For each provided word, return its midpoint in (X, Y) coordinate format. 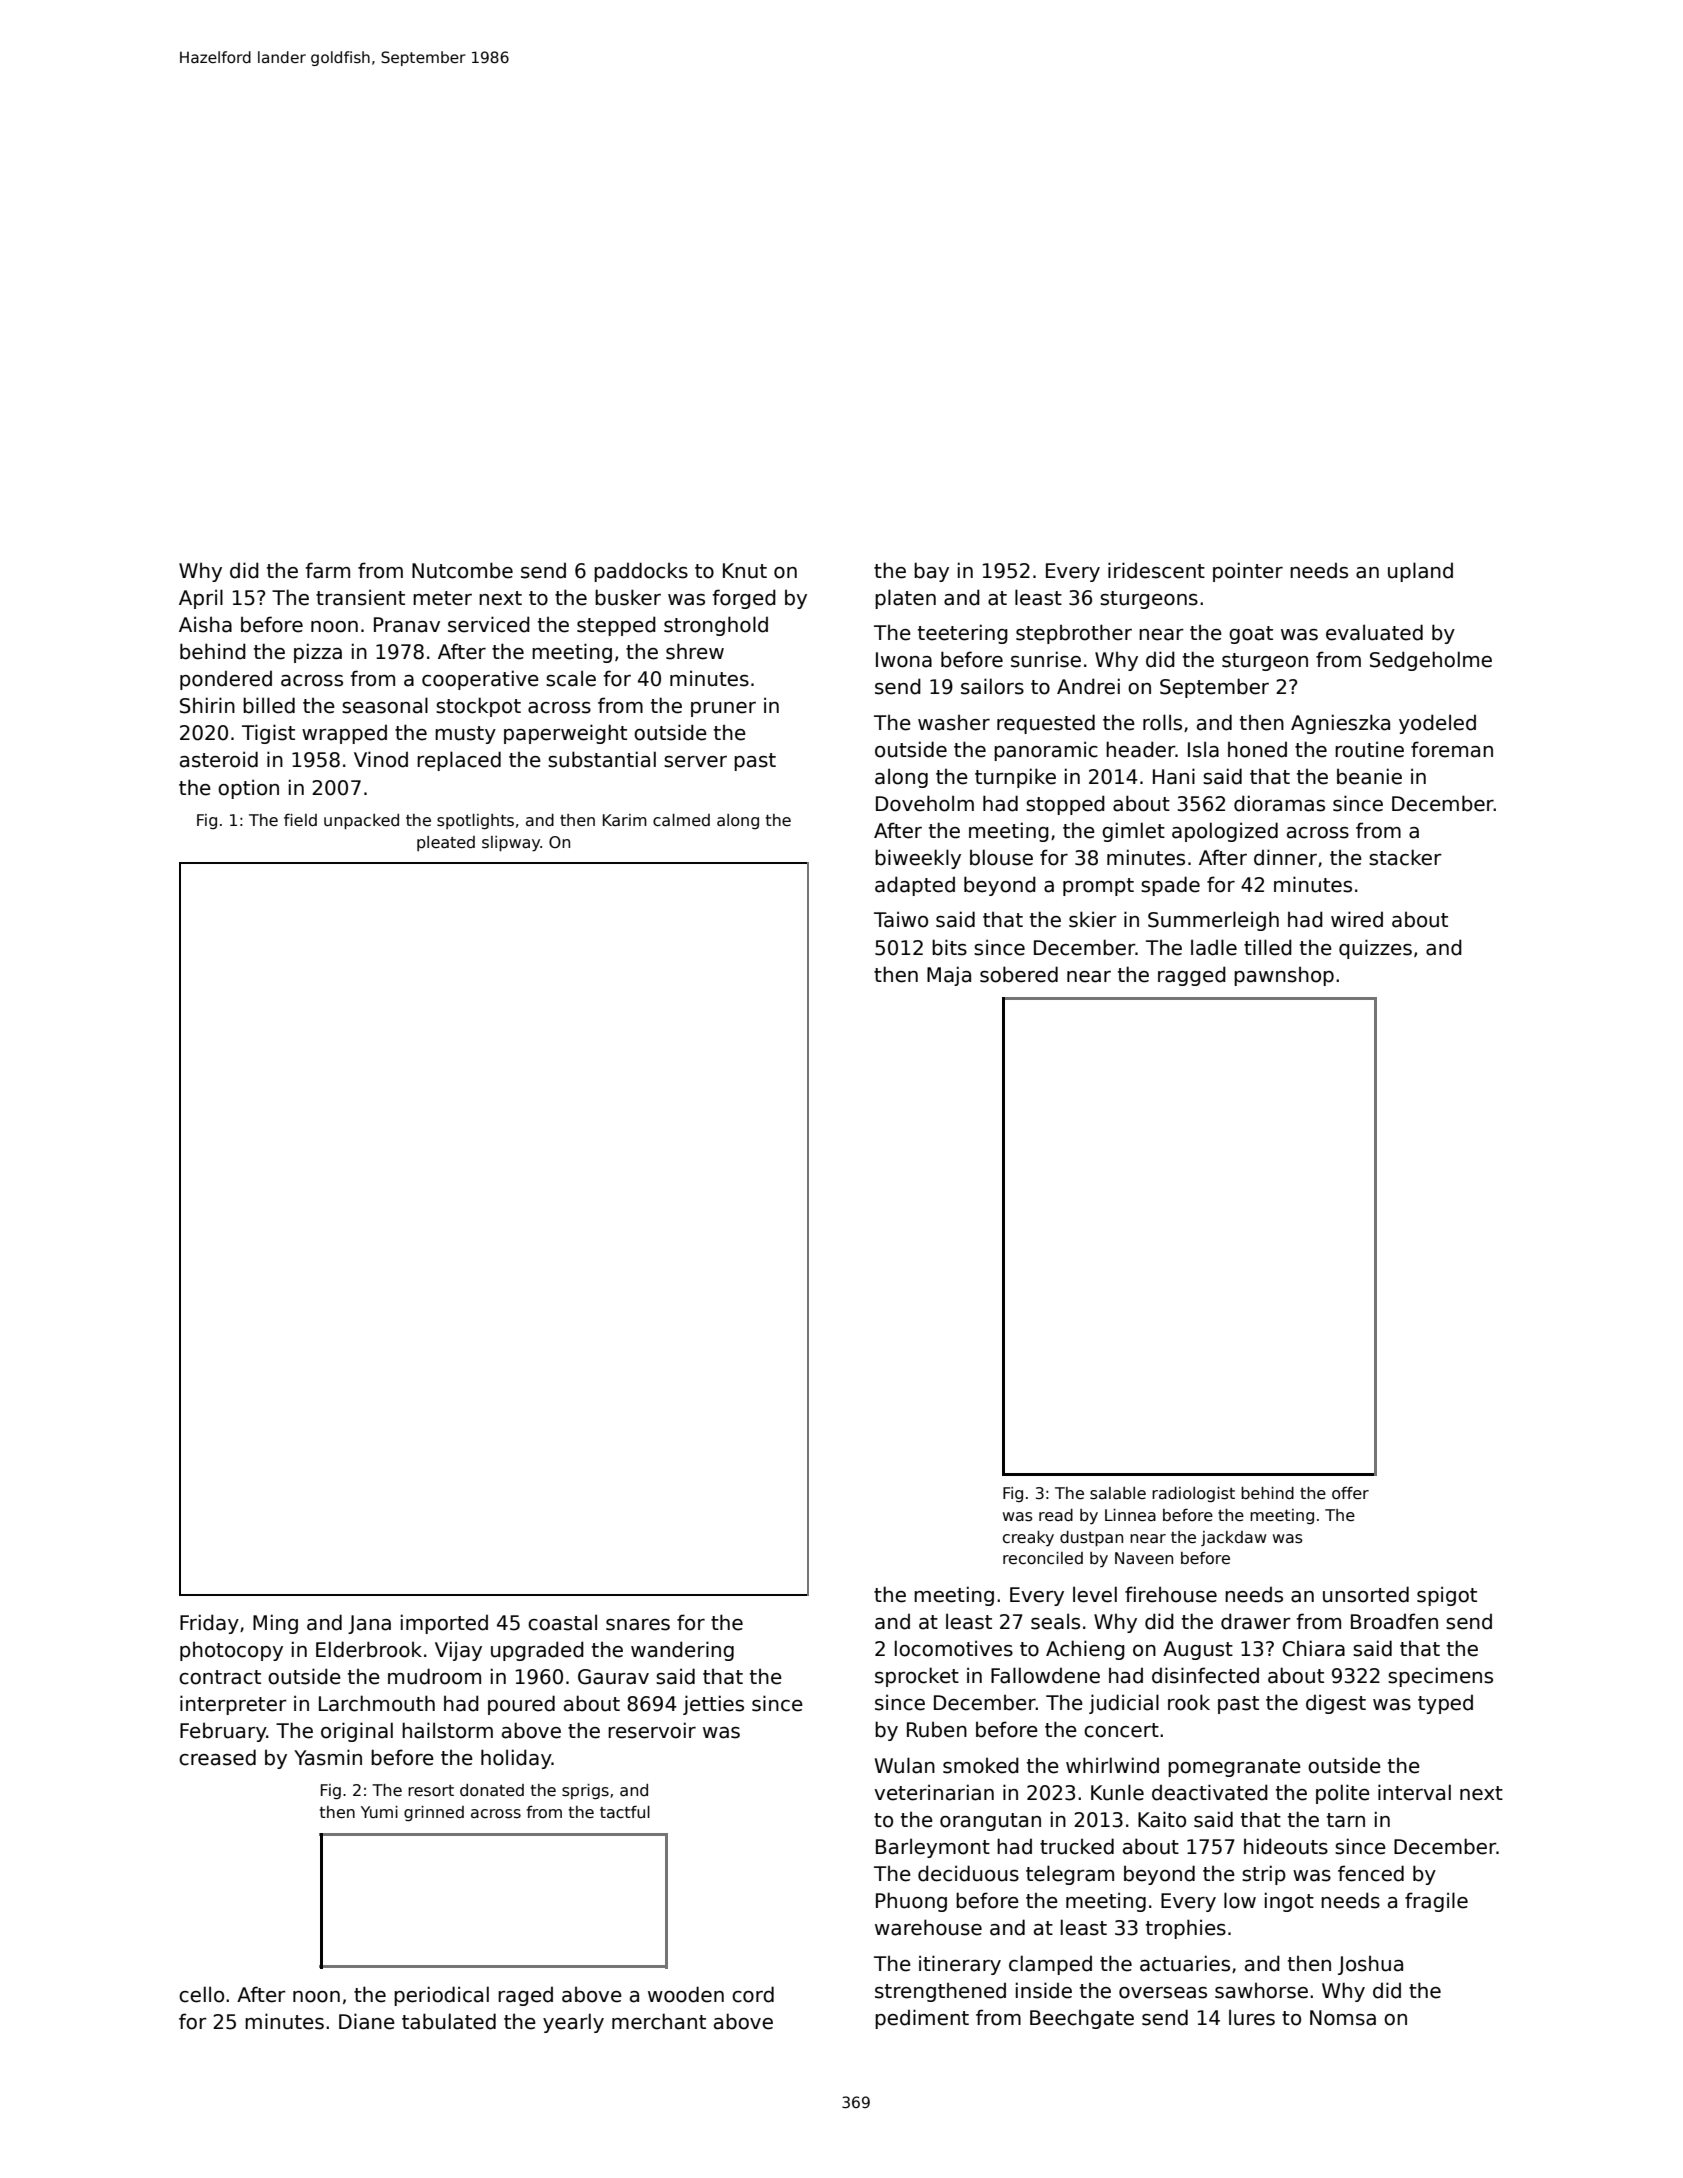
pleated (446, 843)
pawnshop (1284, 976)
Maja (949, 976)
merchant (659, 2021)
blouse (1001, 857)
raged (525, 1996)
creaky (1028, 1538)
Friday (209, 1624)
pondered (226, 680)
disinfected (1205, 1675)
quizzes (1375, 949)
